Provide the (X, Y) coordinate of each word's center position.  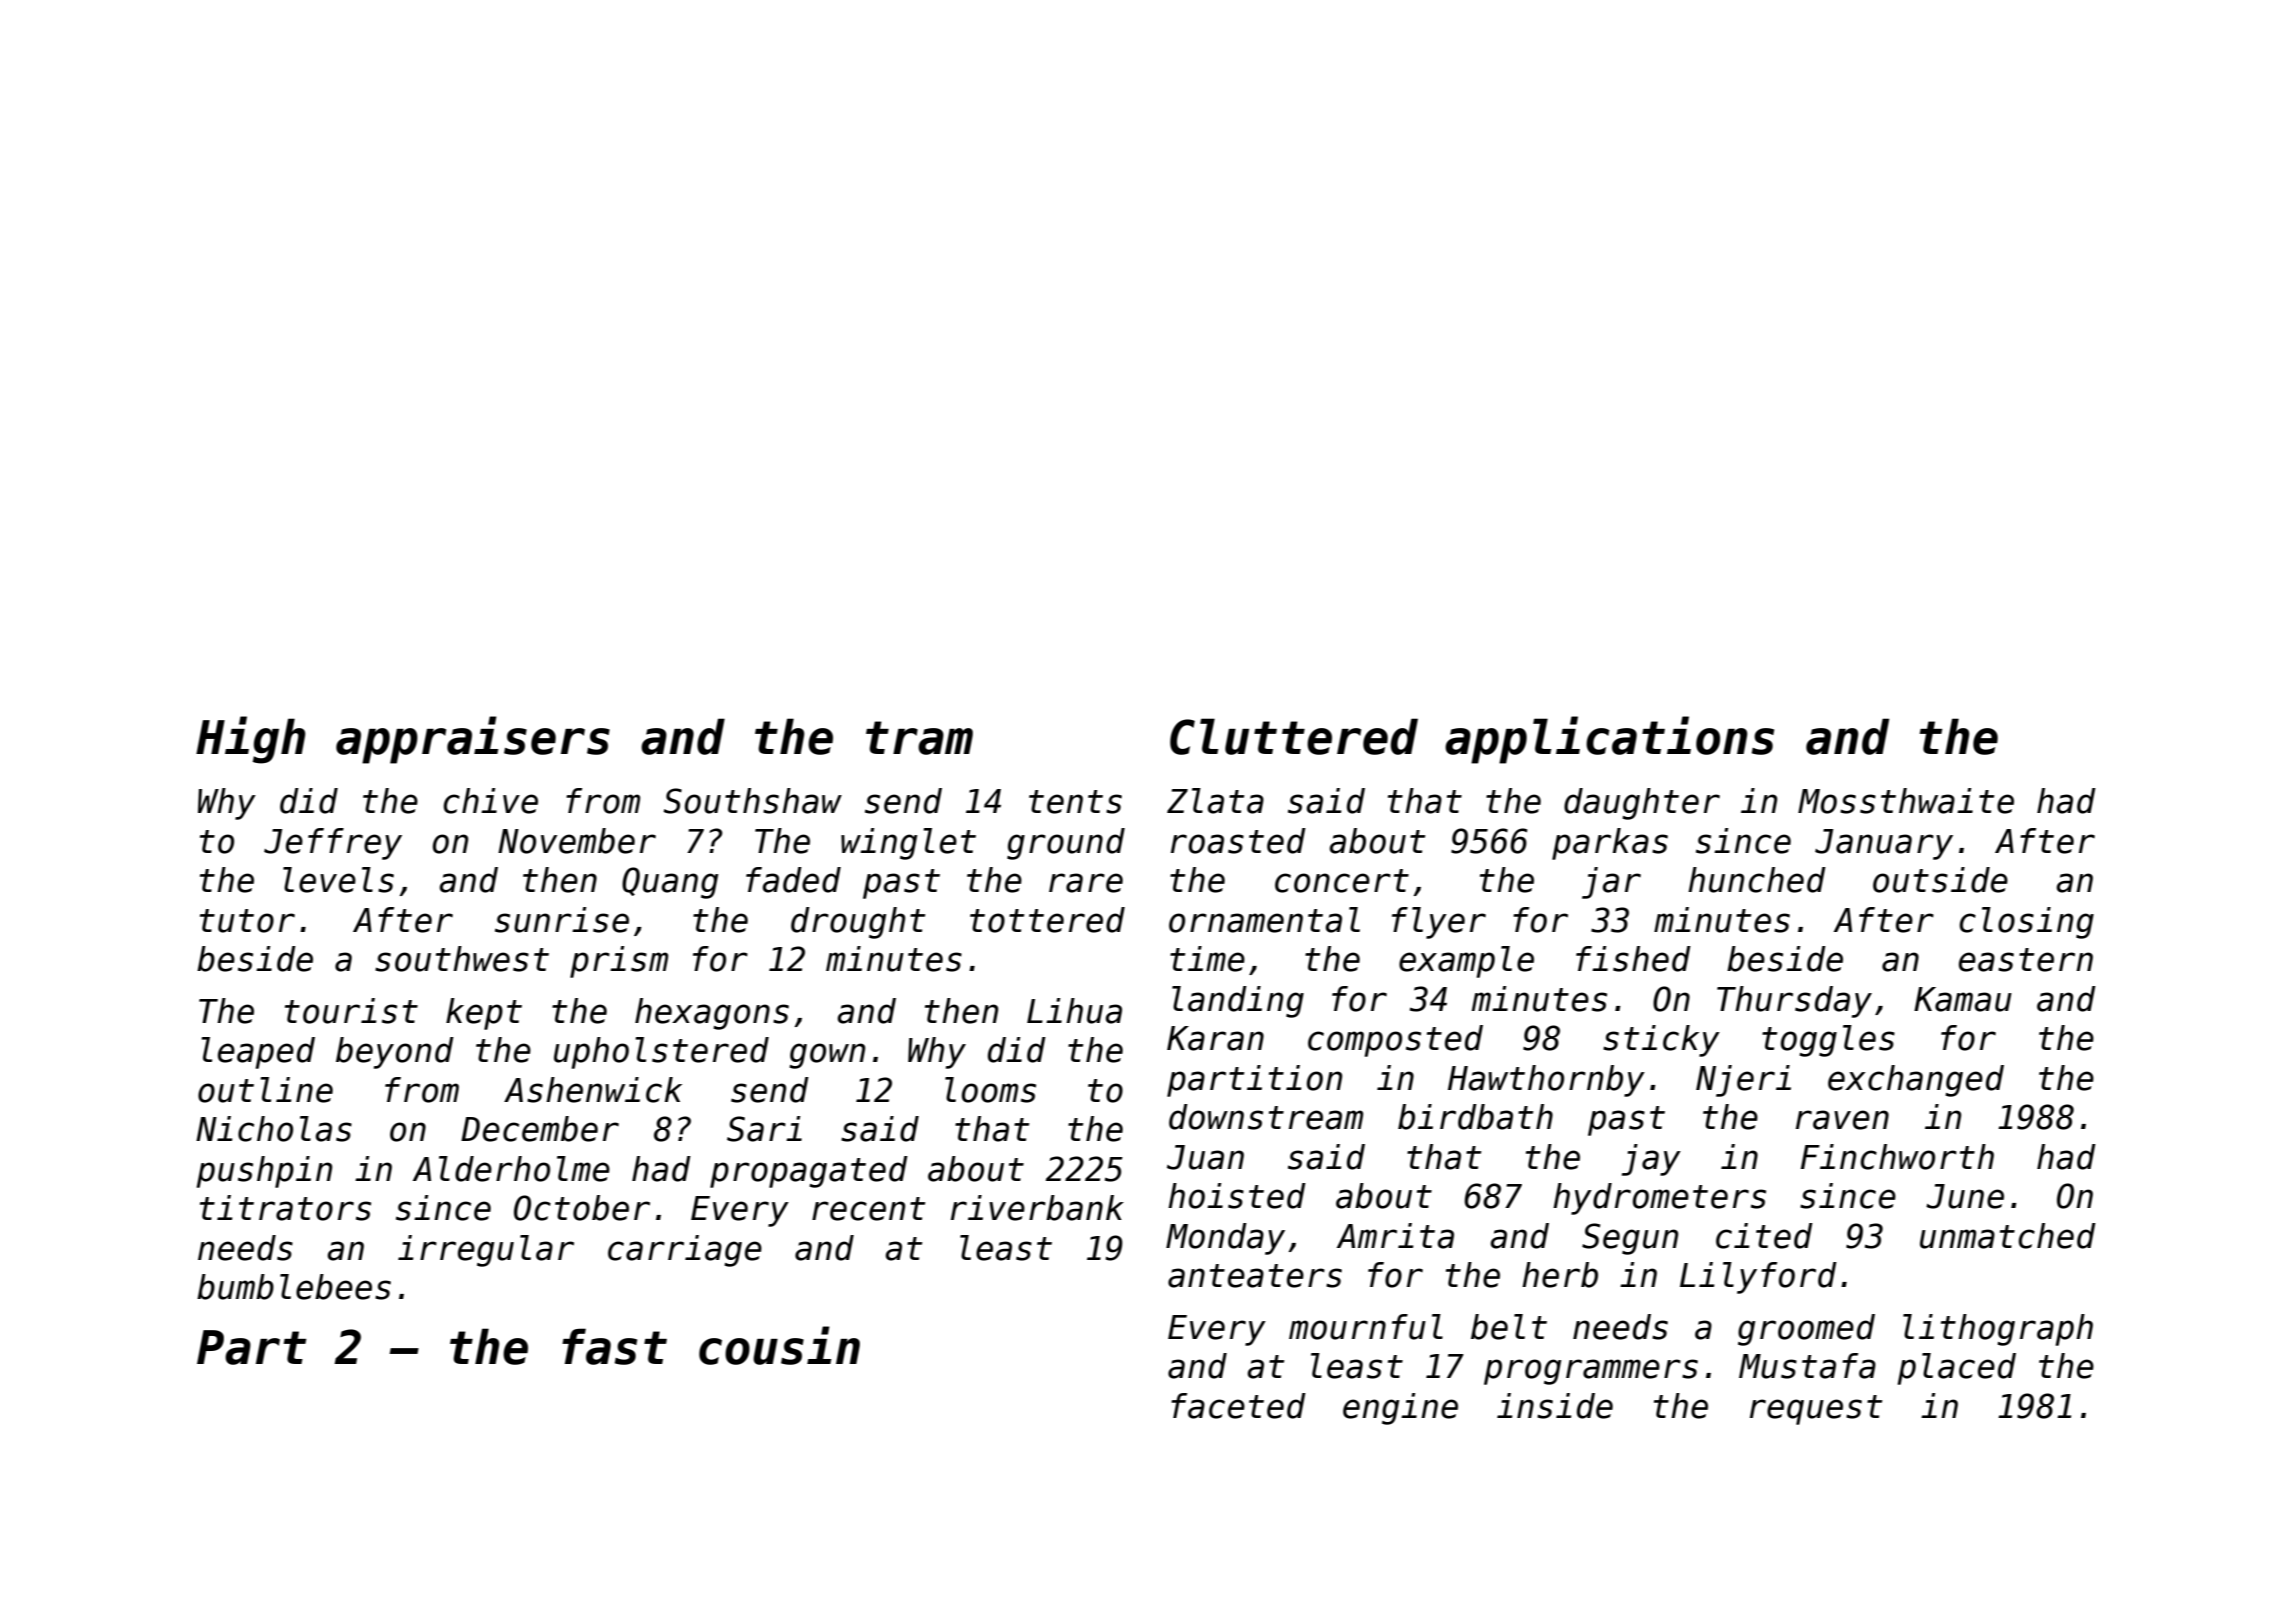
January (1884, 844)
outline (265, 1090)
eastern (2026, 960)
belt (1509, 1327)
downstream (1266, 1117)
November (577, 841)
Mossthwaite (1906, 801)
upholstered (661, 1053)
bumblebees (294, 1287)
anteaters (1255, 1276)
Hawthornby (1546, 1081)
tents (1075, 802)
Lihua (1074, 1011)
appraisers (473, 740)
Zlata (1215, 801)
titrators (285, 1208)
